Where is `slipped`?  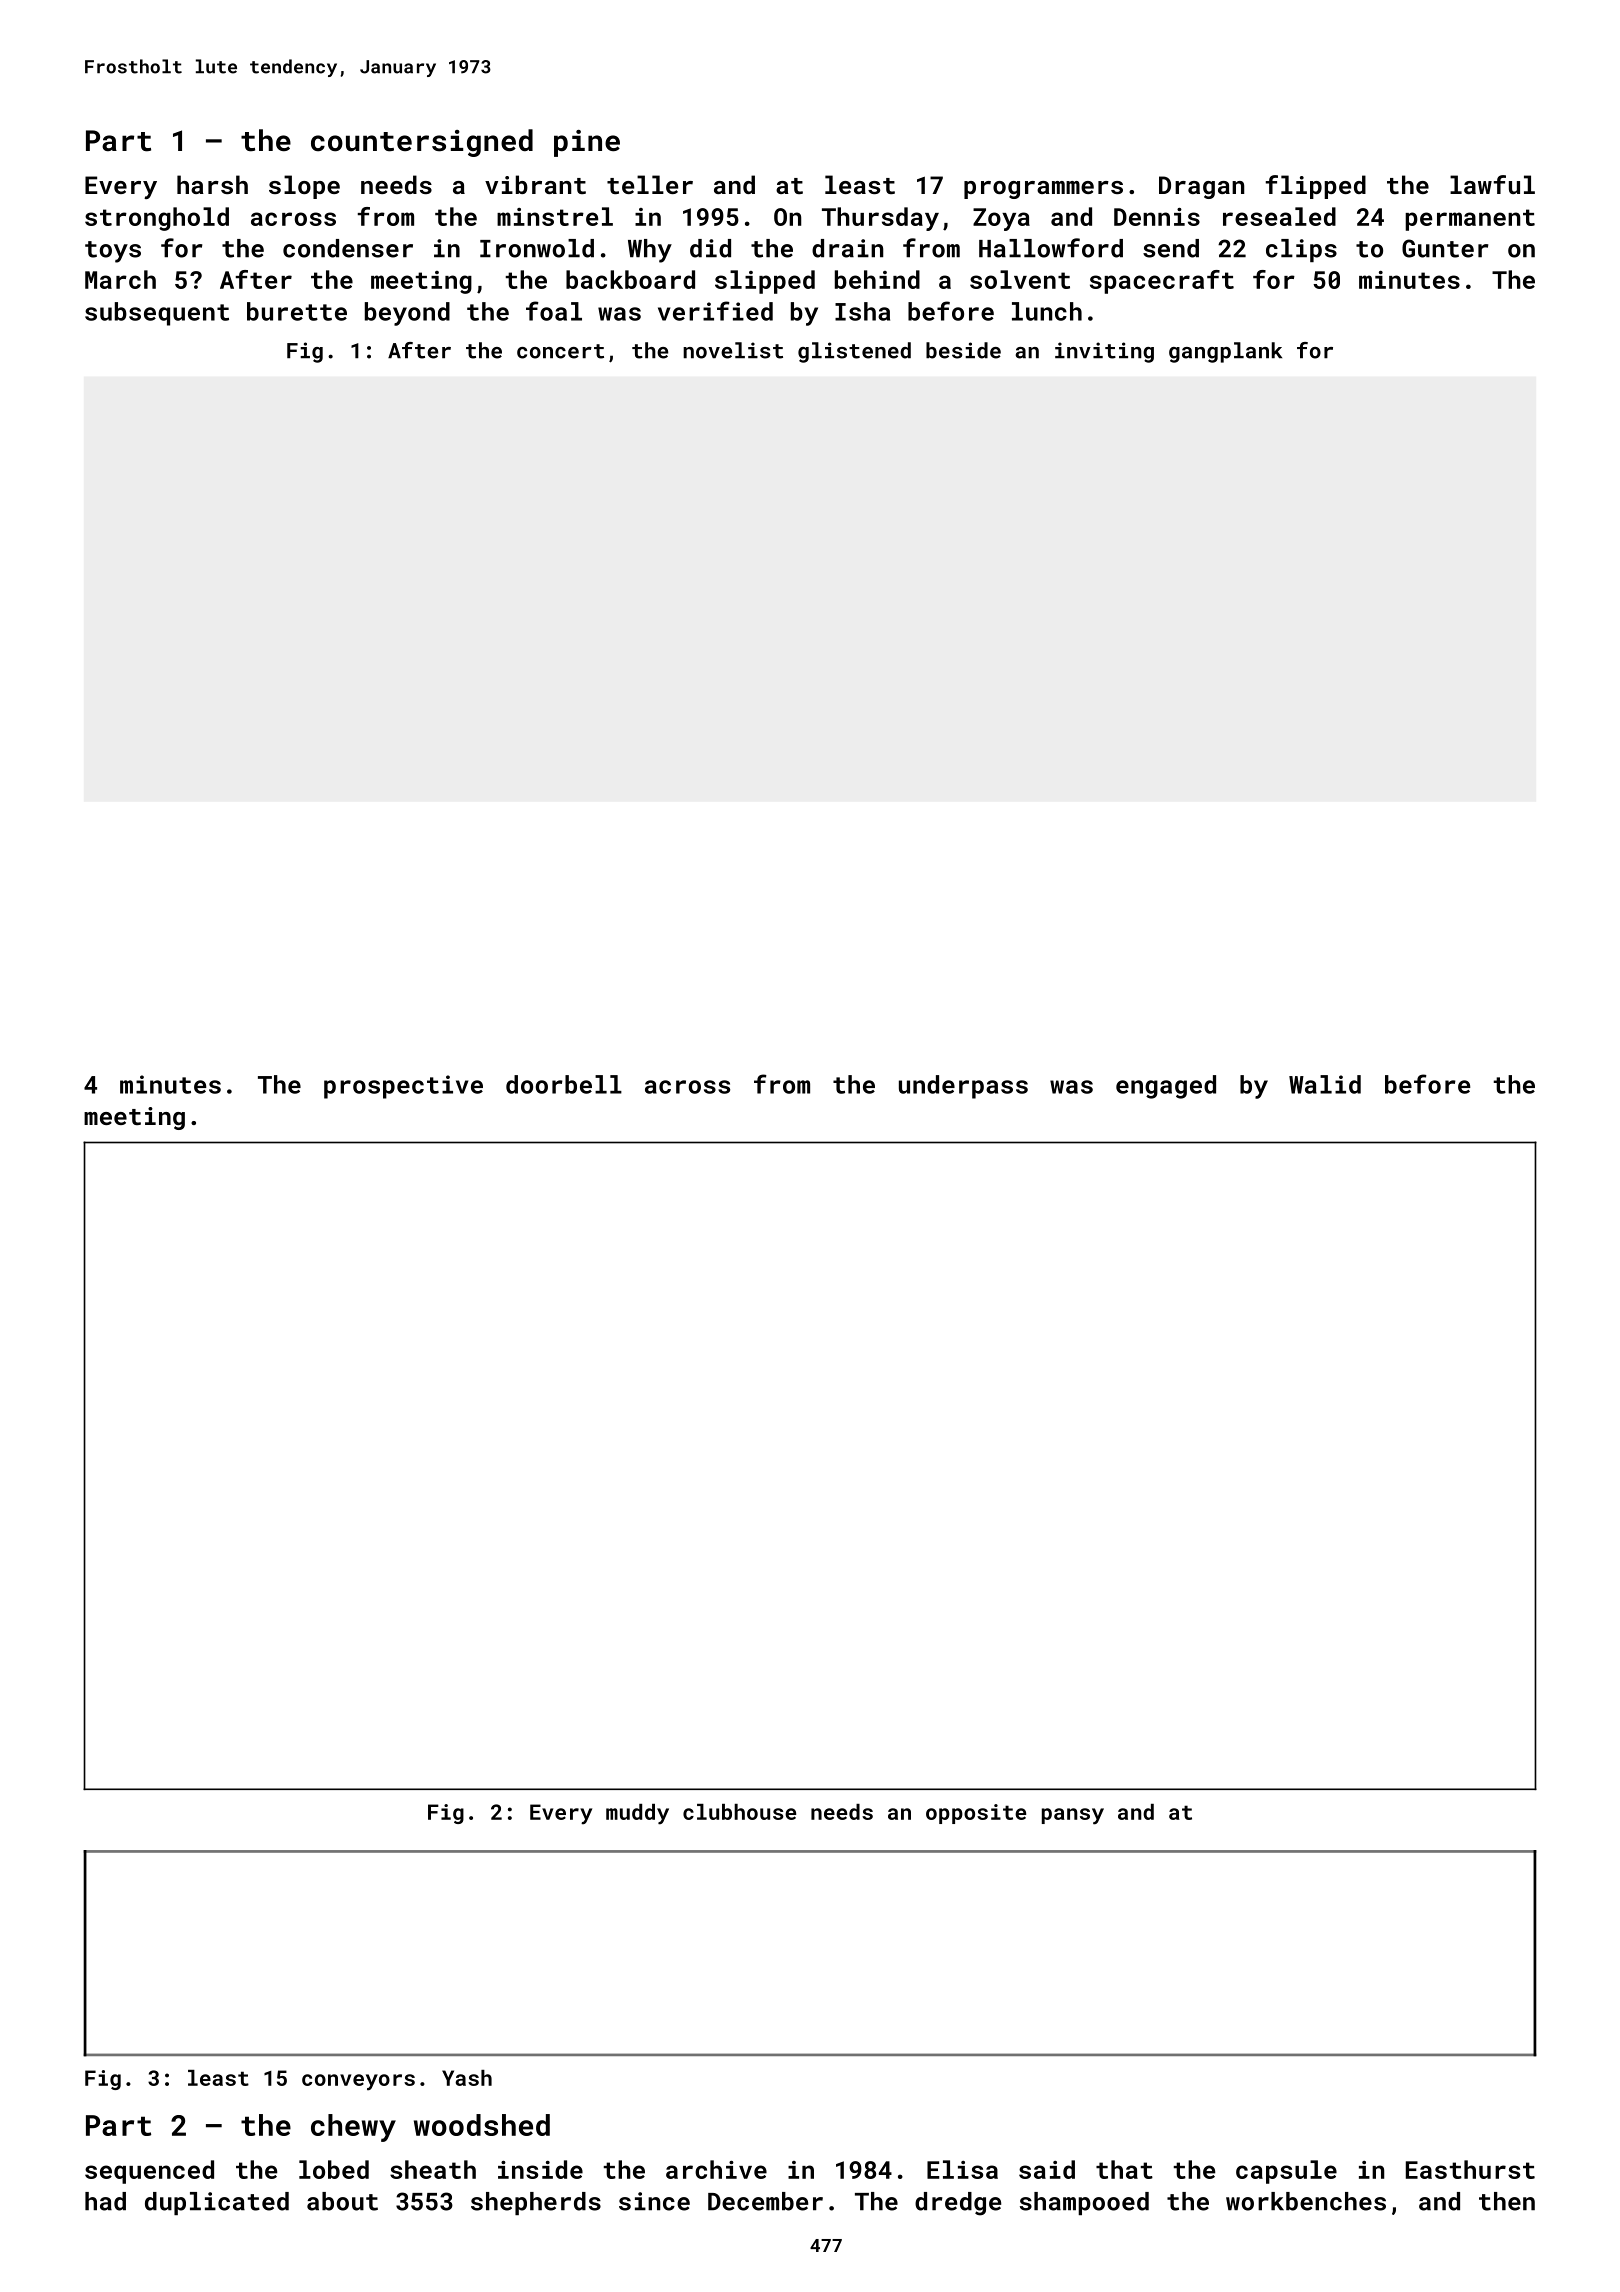
slipped is located at coordinates (765, 282).
